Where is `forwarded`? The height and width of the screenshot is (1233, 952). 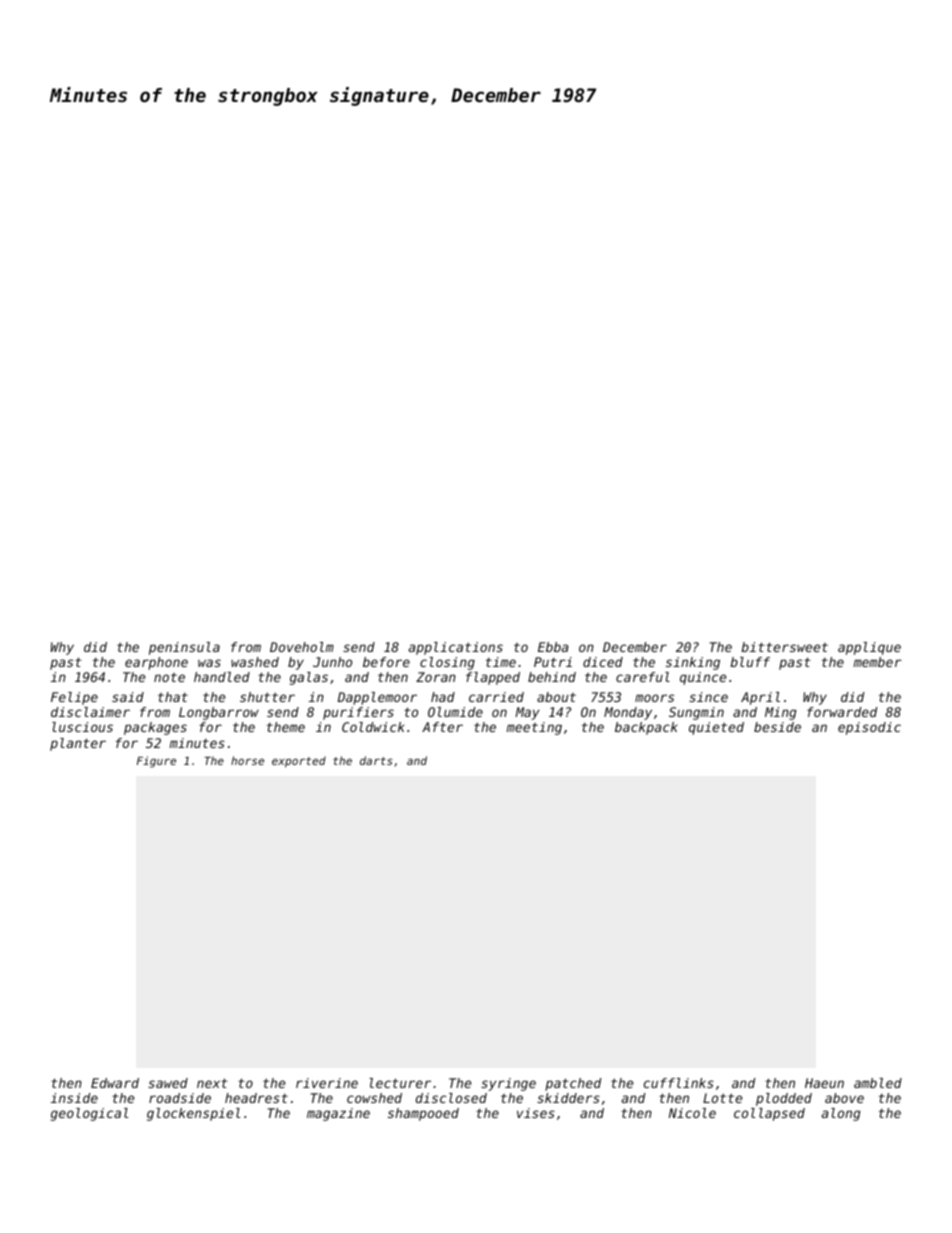
forwarded is located at coordinates (842, 712).
